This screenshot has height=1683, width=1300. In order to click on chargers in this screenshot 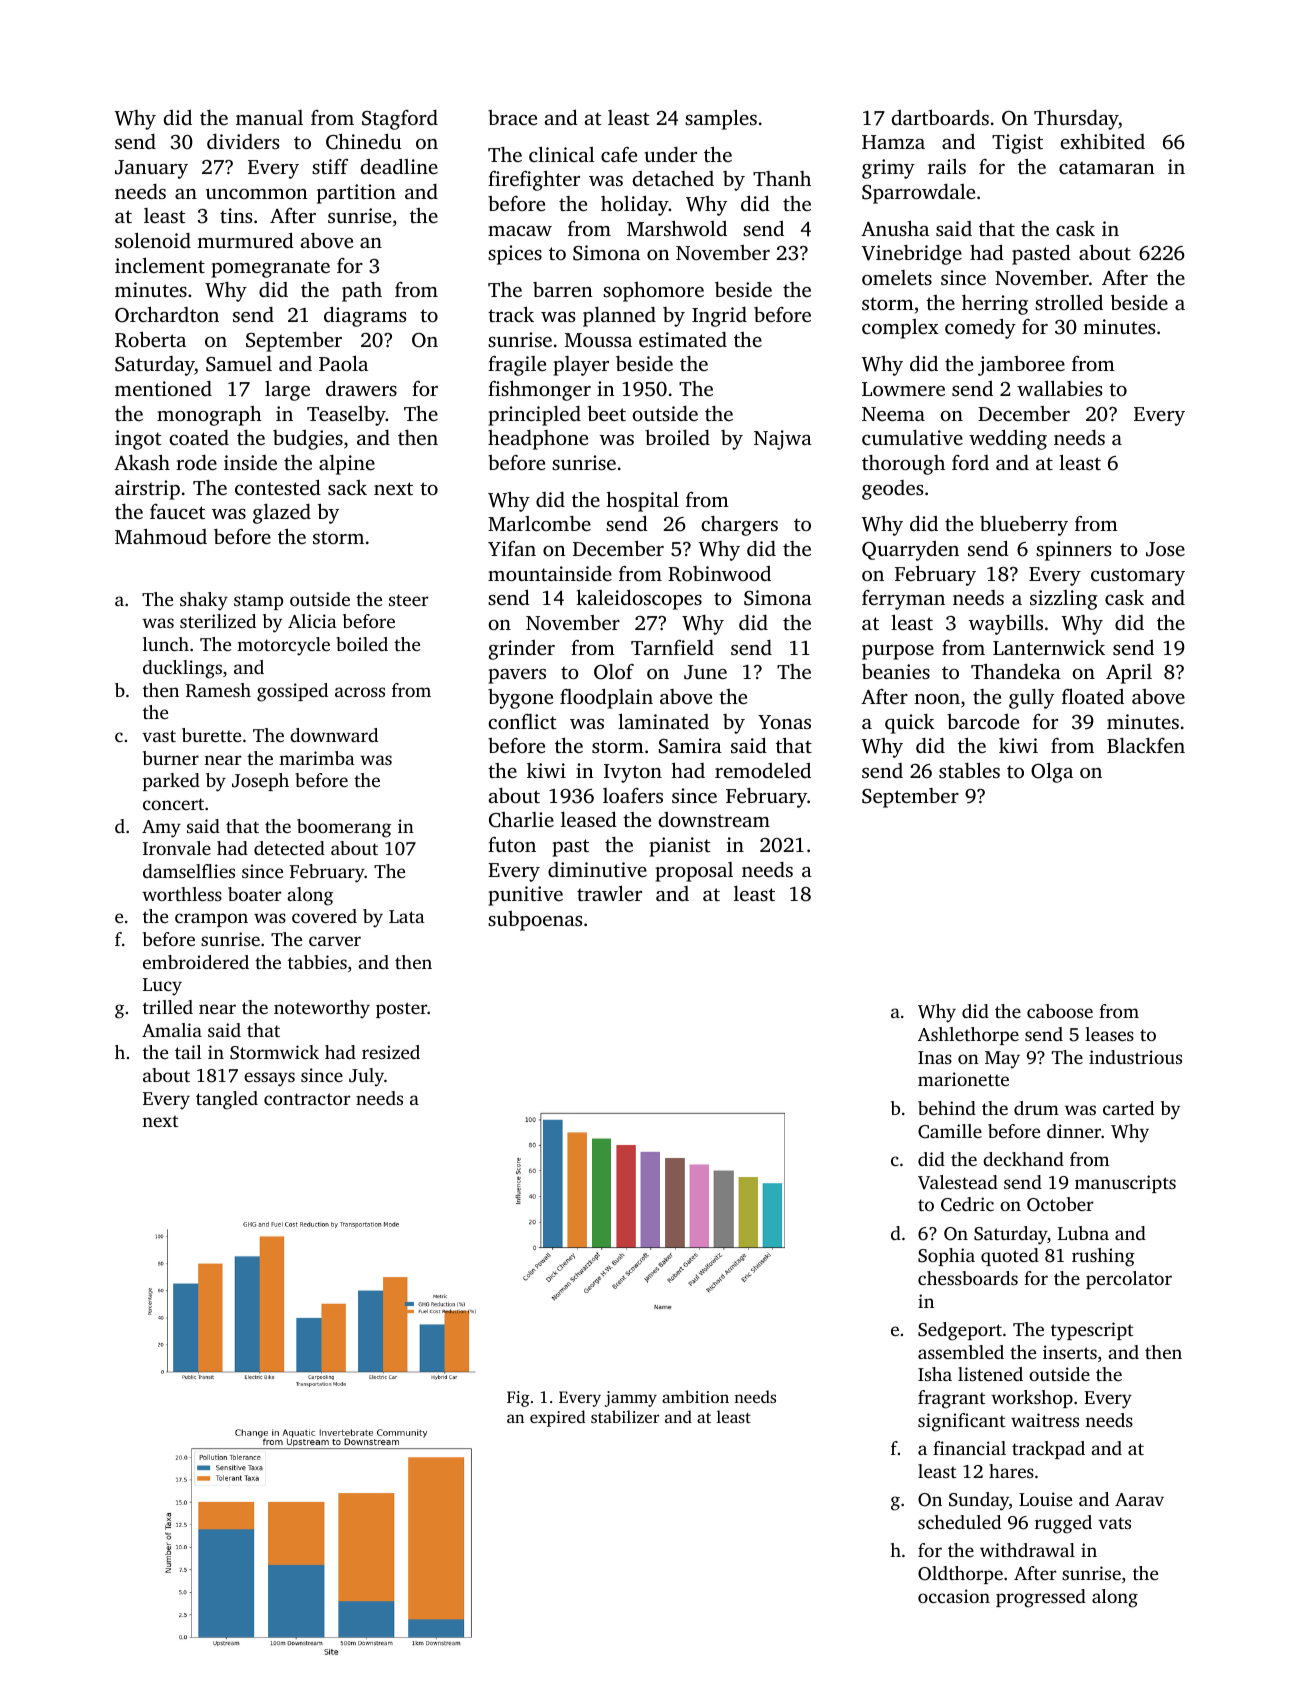, I will do `click(739, 526)`.
